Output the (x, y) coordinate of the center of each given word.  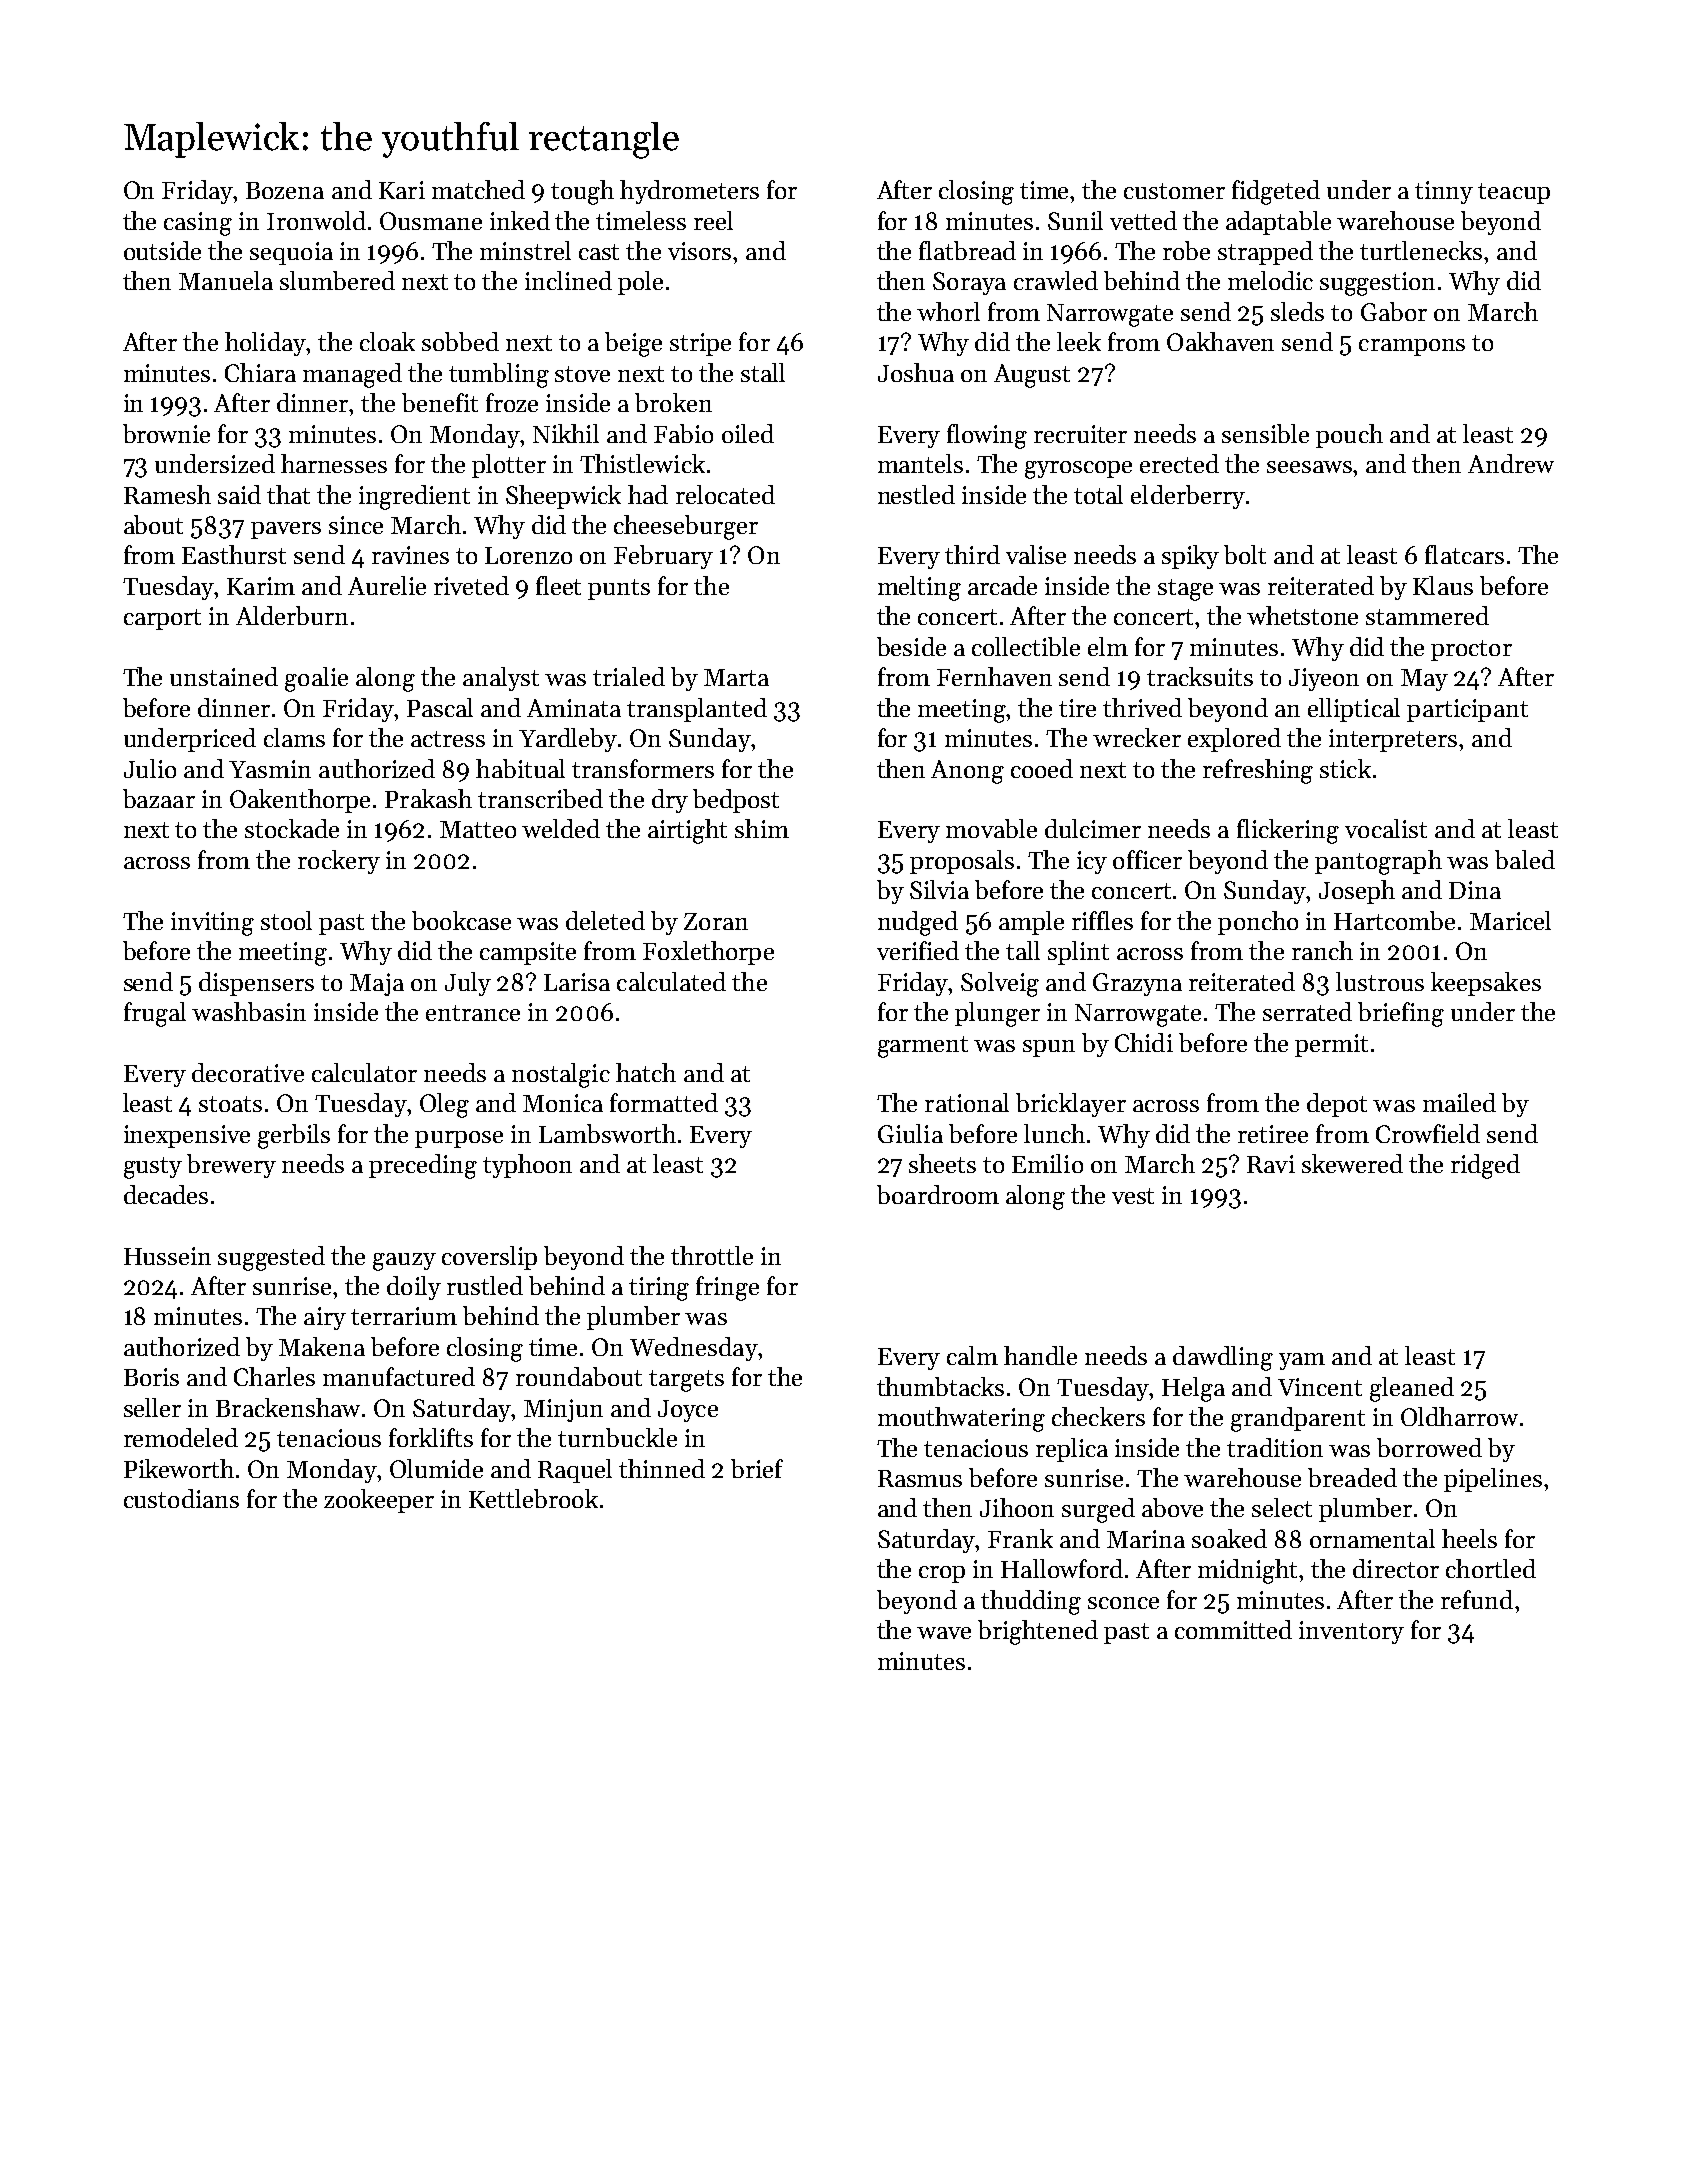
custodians (181, 1498)
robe (1186, 250)
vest (1133, 1196)
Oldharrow (1459, 1416)
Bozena (285, 190)
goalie (316, 679)
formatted (664, 1102)
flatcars (1464, 554)
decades (166, 1194)
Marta (736, 677)
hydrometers (689, 192)
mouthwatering (961, 1419)
